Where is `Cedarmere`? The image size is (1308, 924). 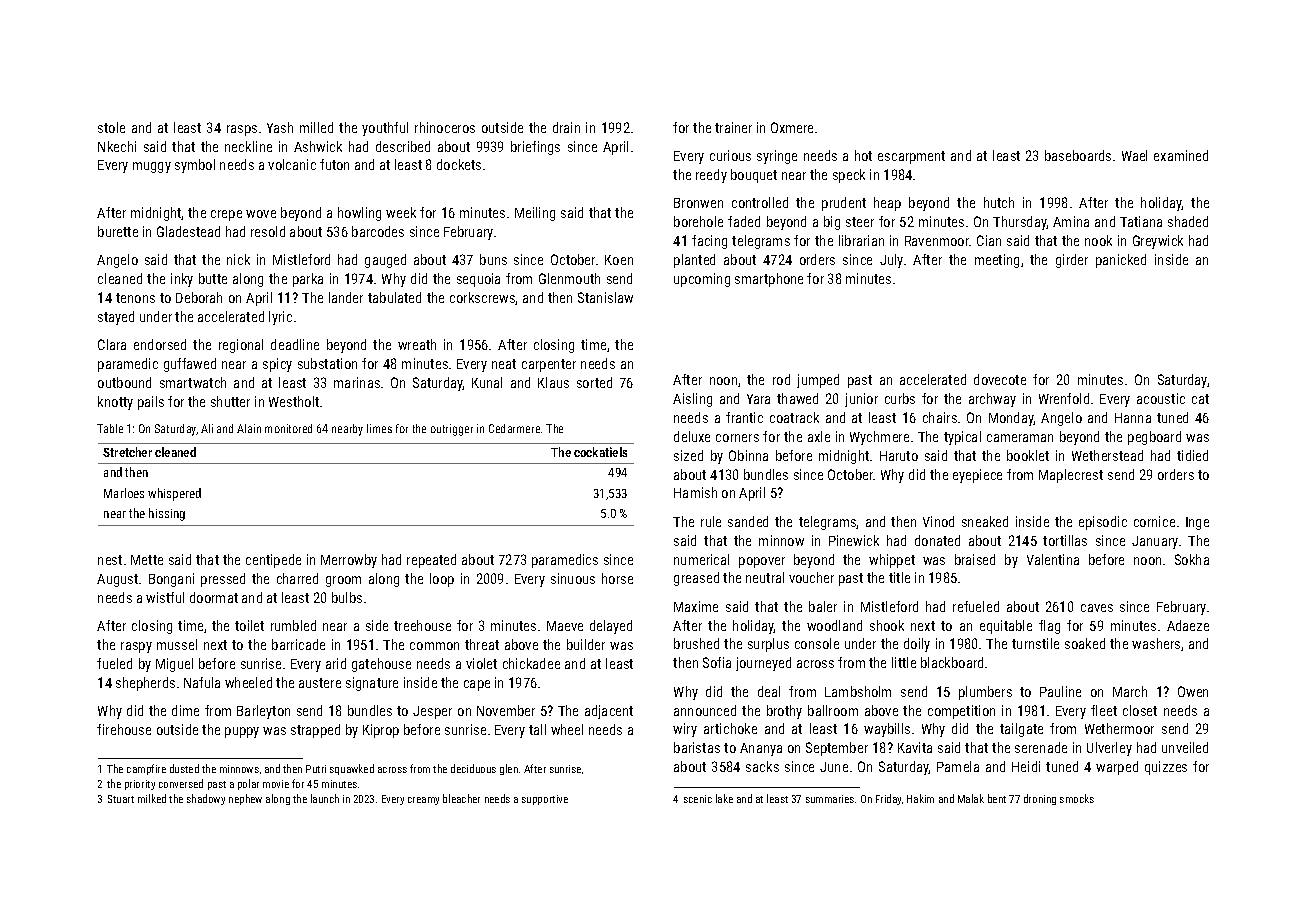
Cedarmere is located at coordinates (514, 428).
